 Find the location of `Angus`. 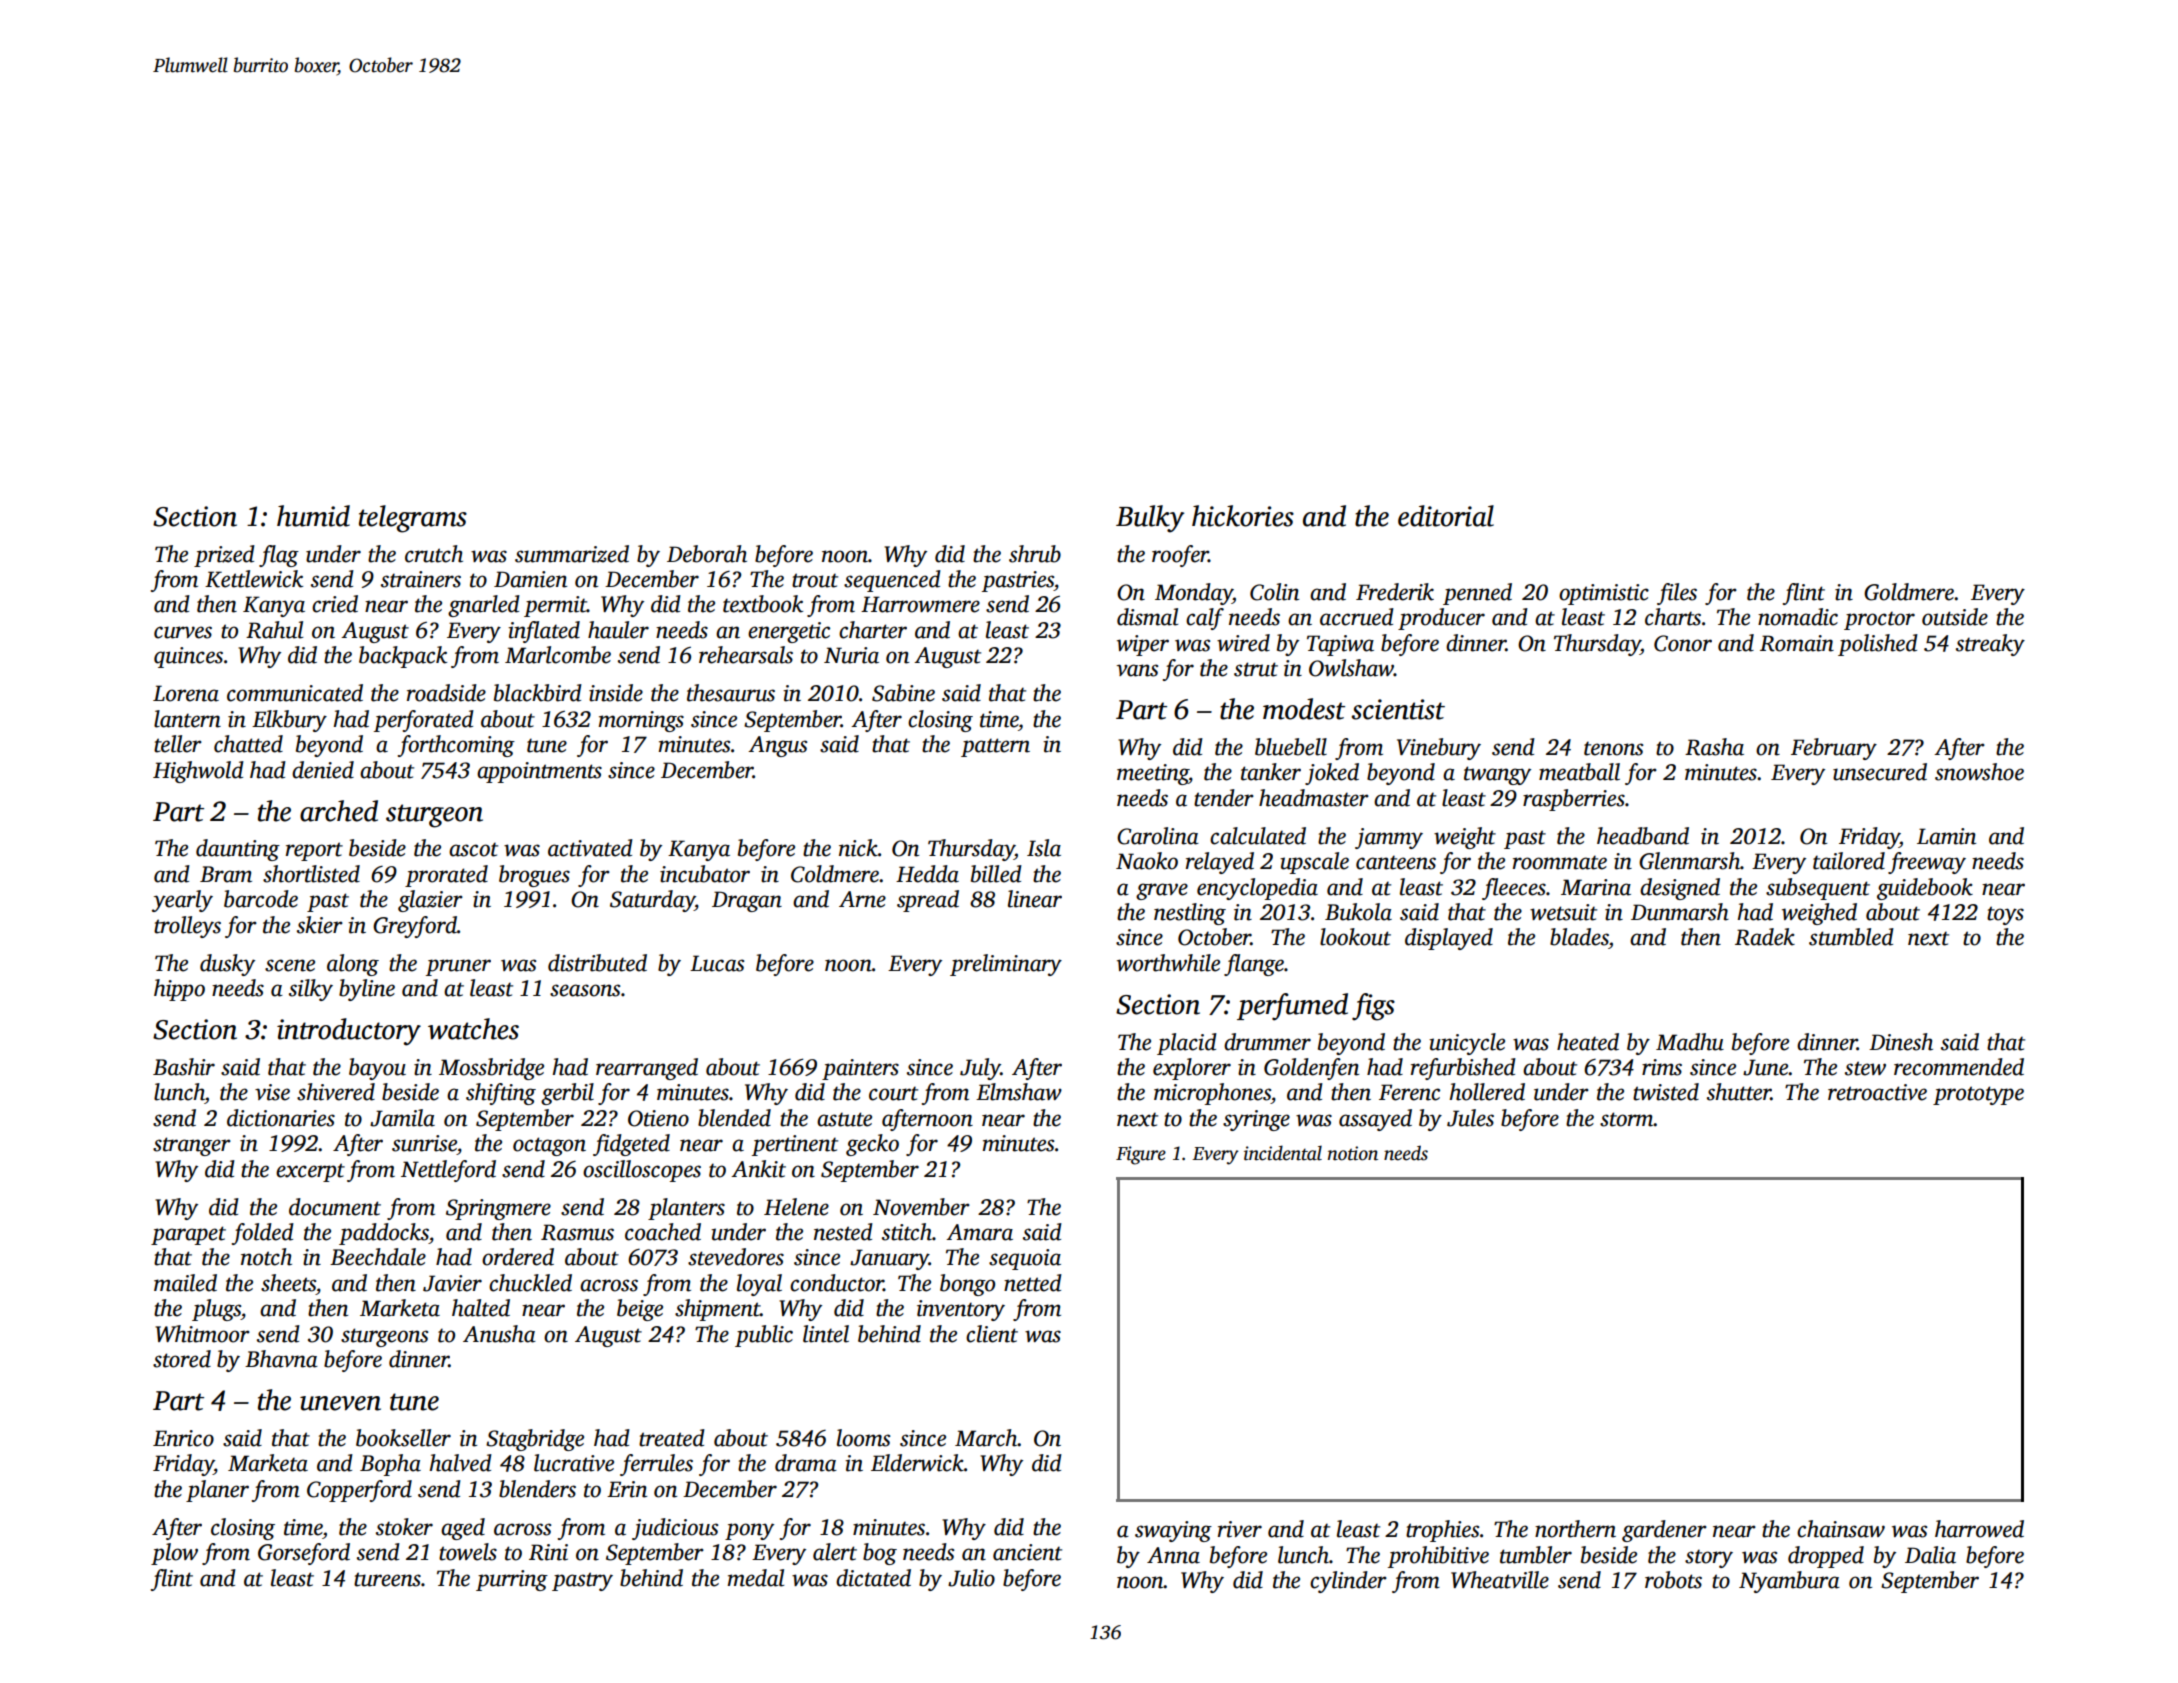

Angus is located at coordinates (777, 746).
